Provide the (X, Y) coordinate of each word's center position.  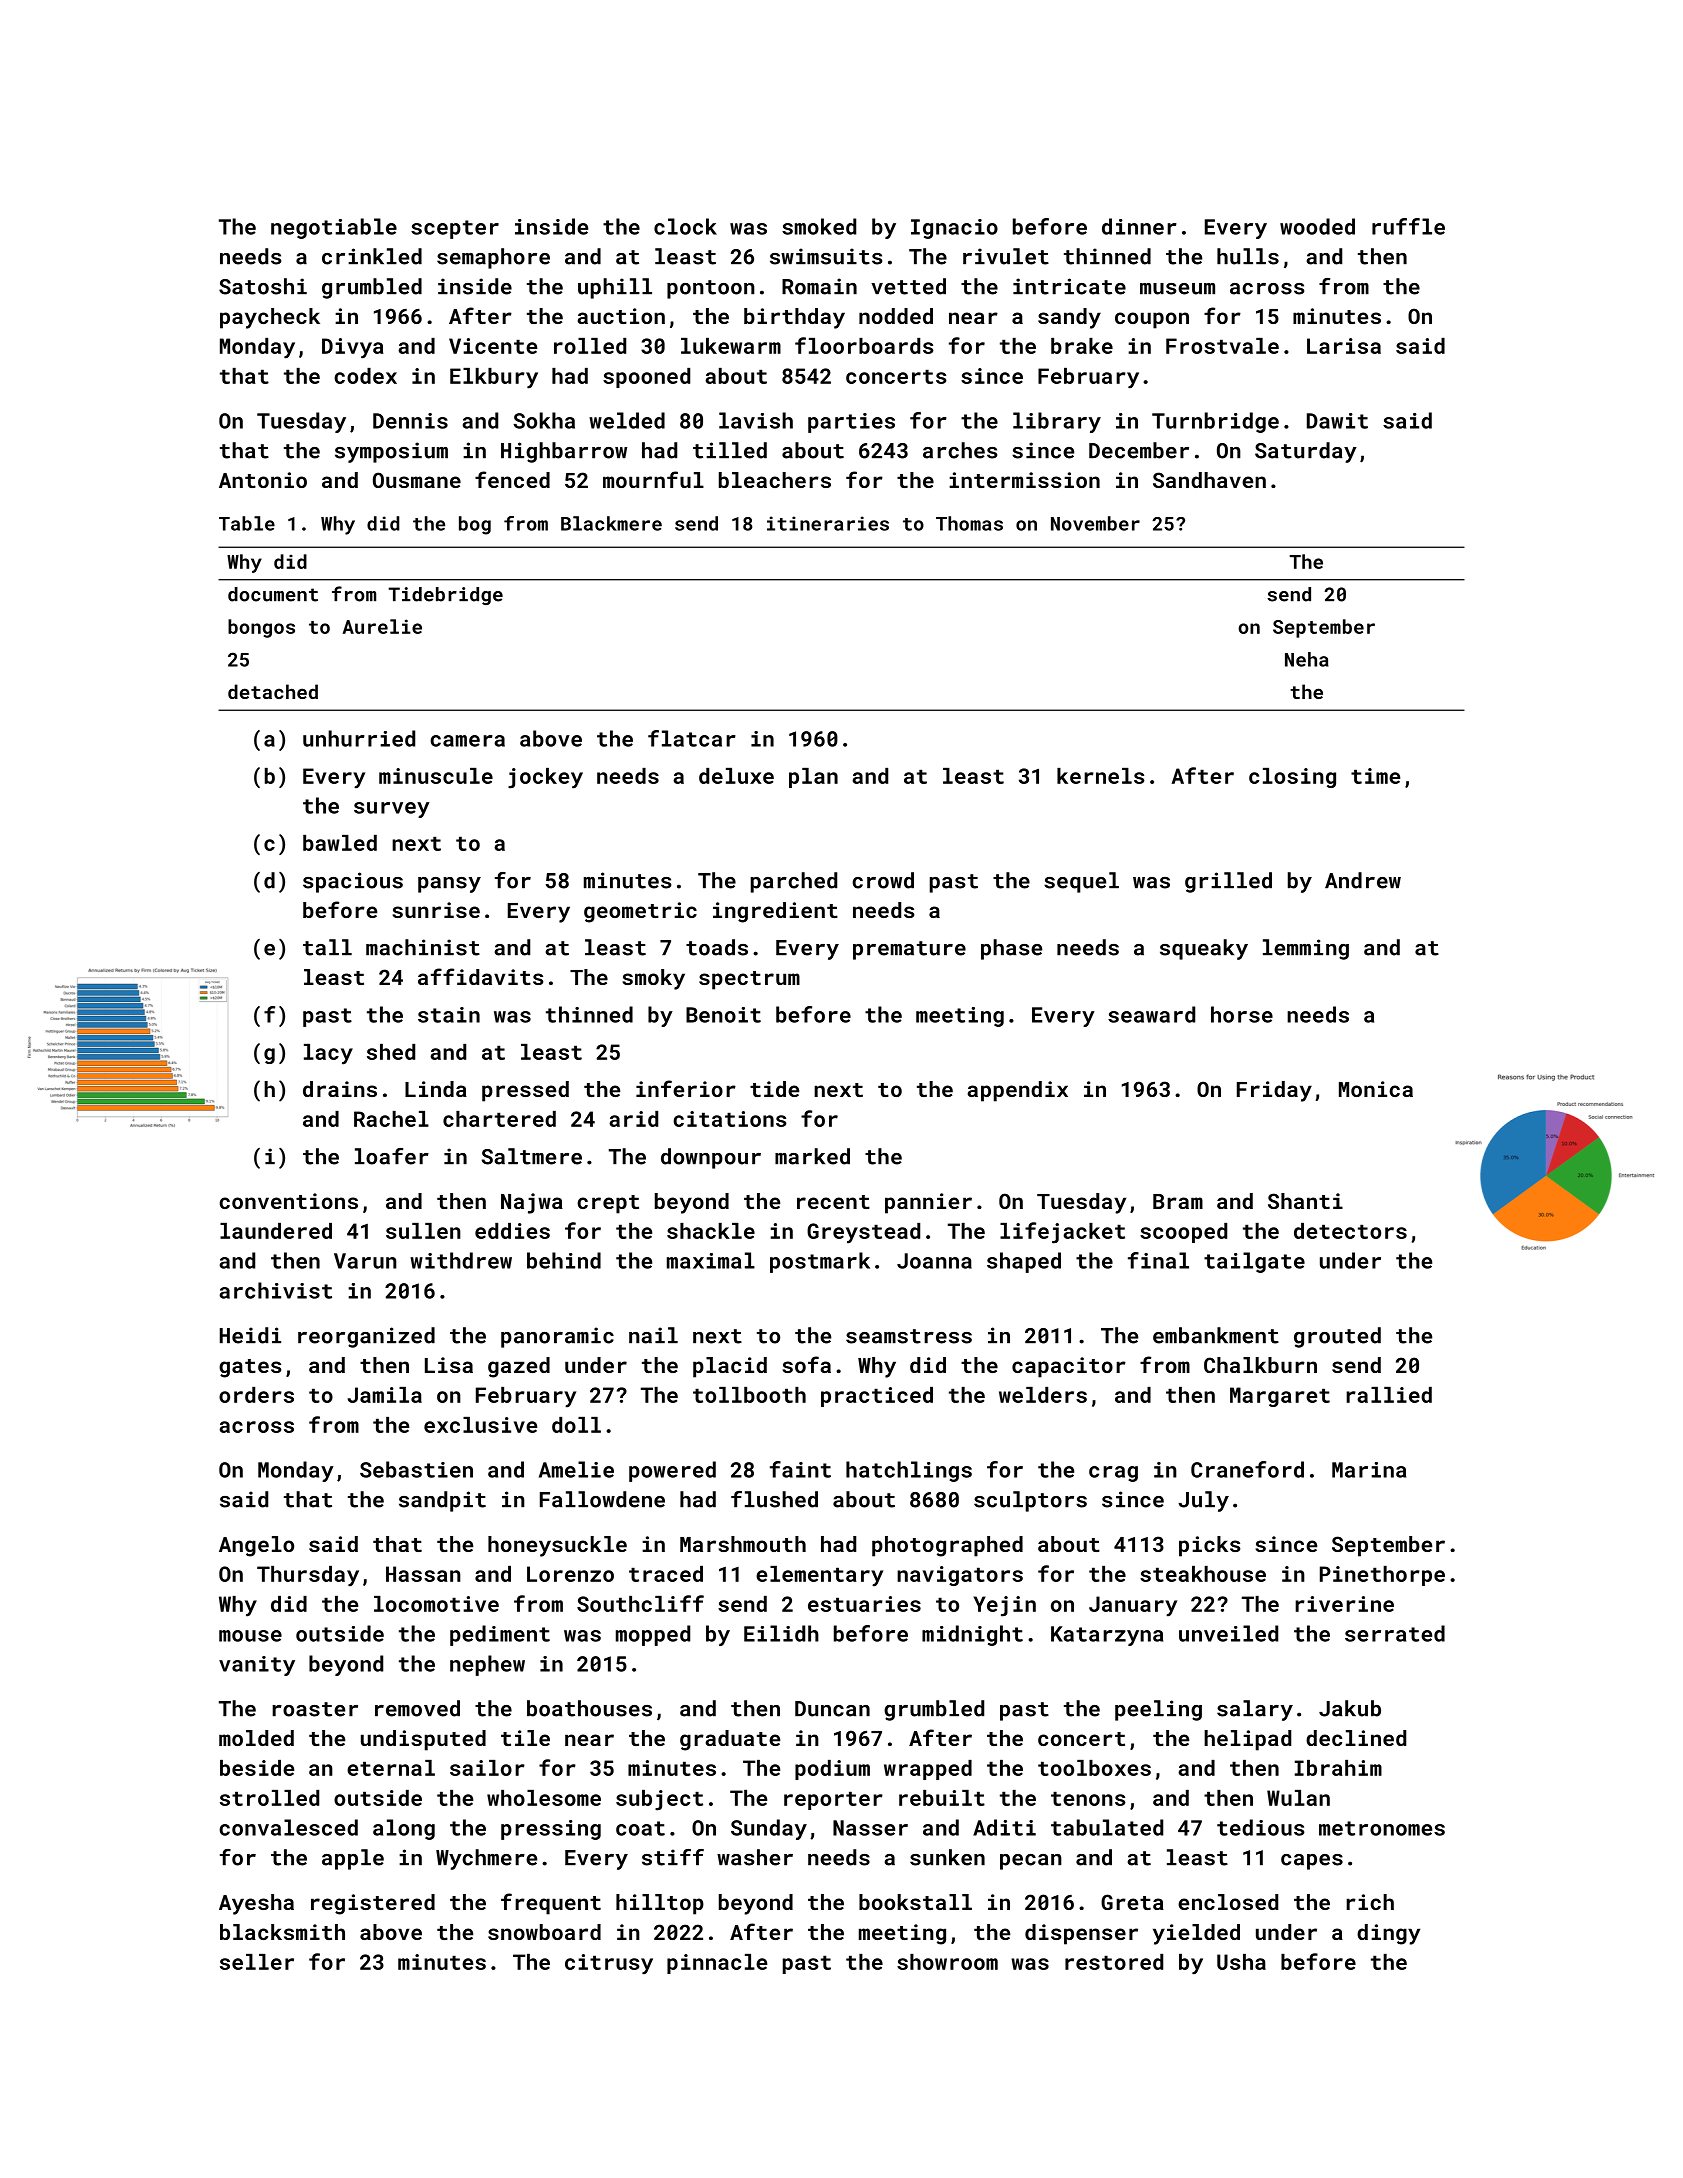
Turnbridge (1215, 422)
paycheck (270, 318)
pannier (928, 1203)
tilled (730, 450)
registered (373, 1904)
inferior (686, 1088)
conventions (288, 1201)
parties (851, 423)
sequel (1081, 882)
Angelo (256, 1546)
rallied (1389, 1395)
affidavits (481, 976)
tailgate (1254, 1262)
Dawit (1337, 421)
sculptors (1030, 1501)
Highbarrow (564, 452)
